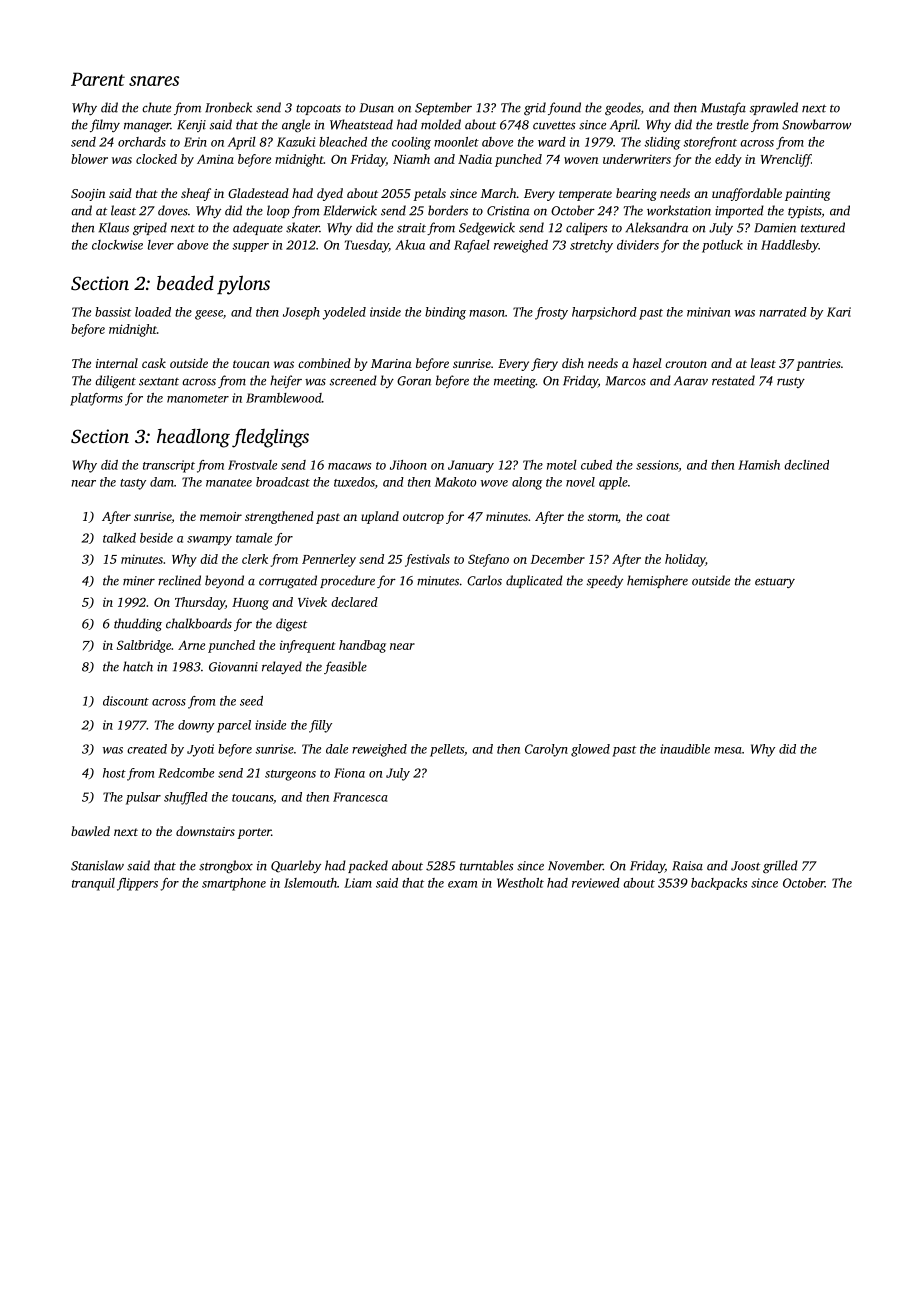  What do you see at coordinates (414, 381) in the screenshot?
I see `Goran` at bounding box center [414, 381].
